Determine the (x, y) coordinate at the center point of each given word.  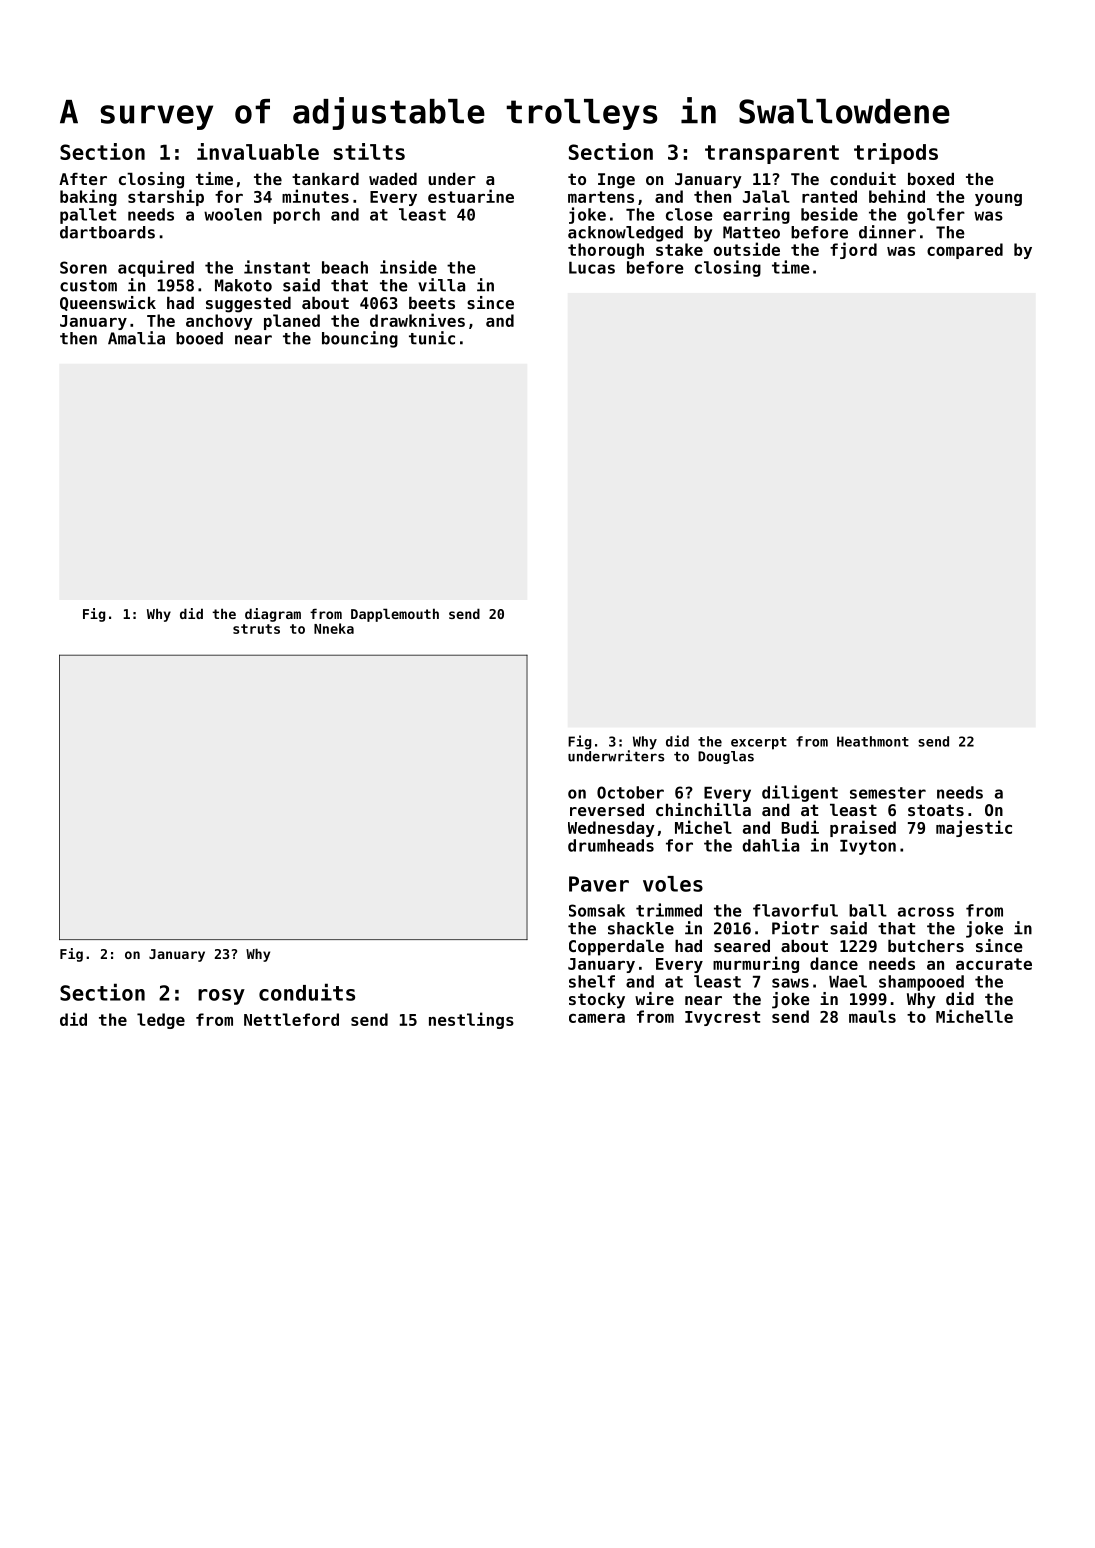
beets (432, 303)
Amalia (136, 338)
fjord (853, 250)
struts (256, 629)
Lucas (592, 268)
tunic (432, 338)
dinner (887, 232)
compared (965, 251)
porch (296, 216)
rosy (221, 997)
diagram (273, 615)
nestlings (471, 1020)
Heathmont (873, 741)
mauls (872, 1016)
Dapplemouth (395, 615)
